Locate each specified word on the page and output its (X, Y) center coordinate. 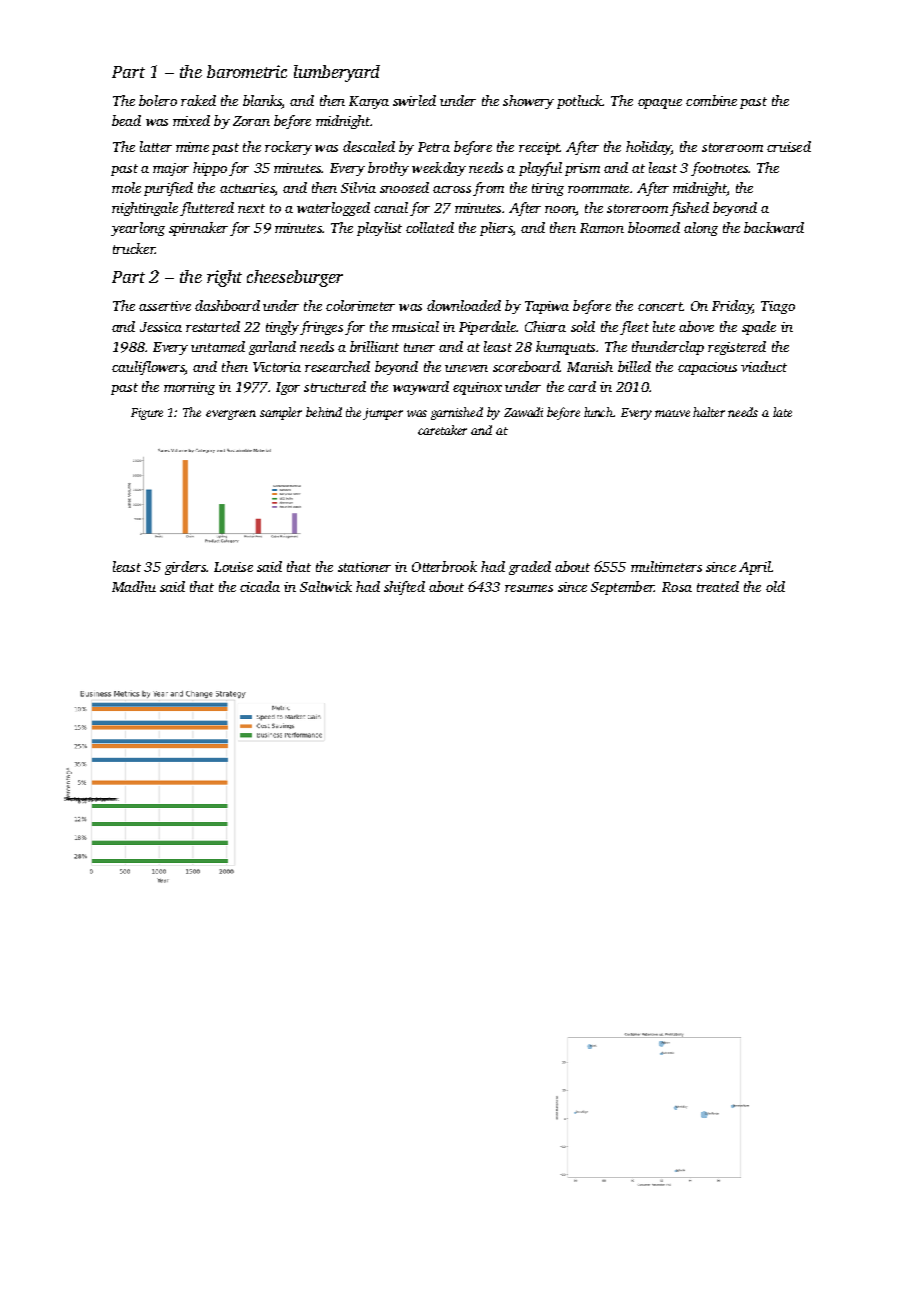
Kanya (369, 102)
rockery (288, 148)
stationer (364, 567)
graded (530, 568)
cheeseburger (295, 278)
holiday (648, 148)
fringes (321, 328)
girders (185, 568)
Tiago (778, 307)
